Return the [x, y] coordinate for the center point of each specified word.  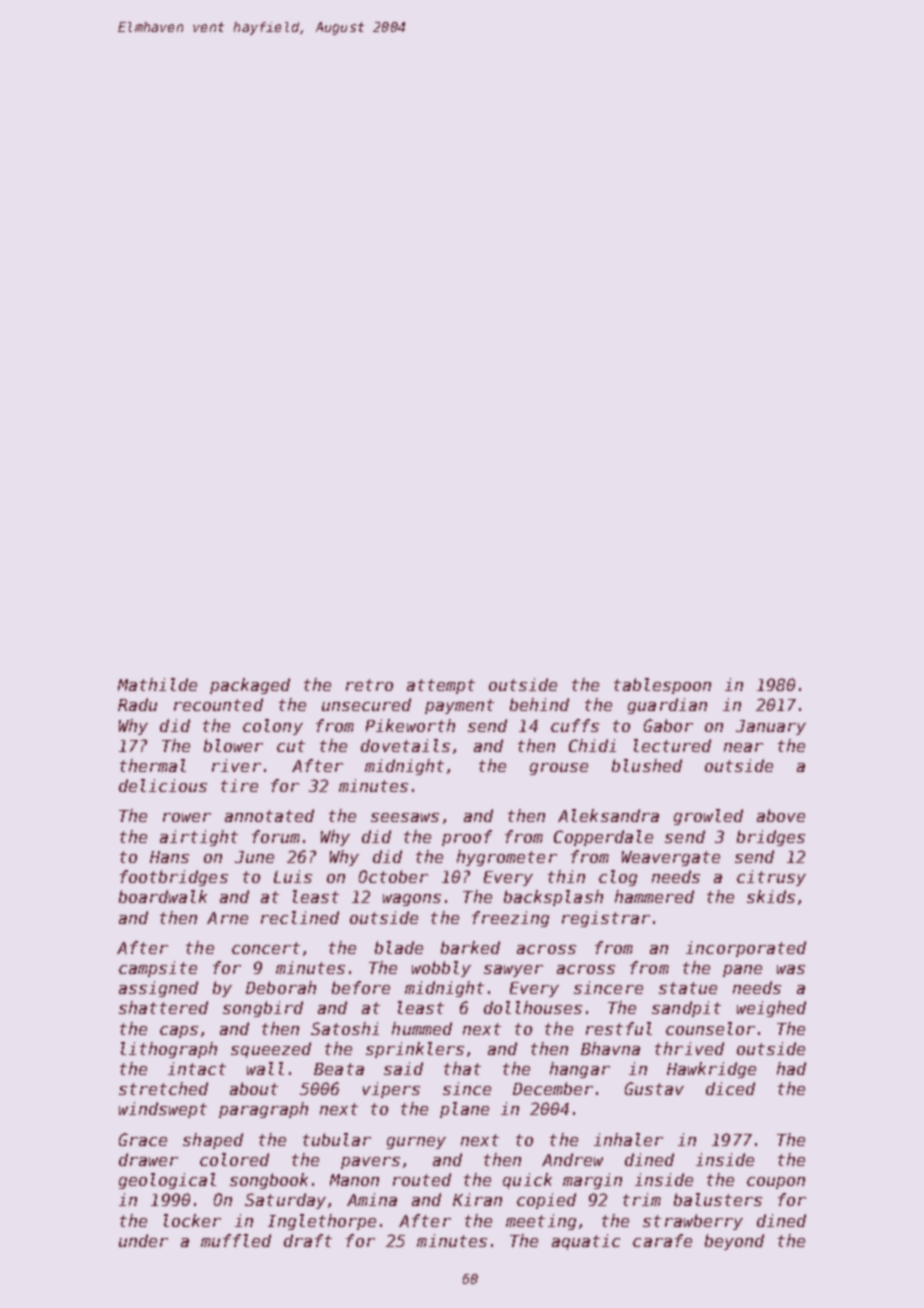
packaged [250, 686]
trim [642, 1199]
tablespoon [662, 686]
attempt [441, 686]
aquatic [586, 1242]
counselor [710, 1028]
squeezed [271, 1050]
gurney [416, 1143]
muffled [236, 1240]
